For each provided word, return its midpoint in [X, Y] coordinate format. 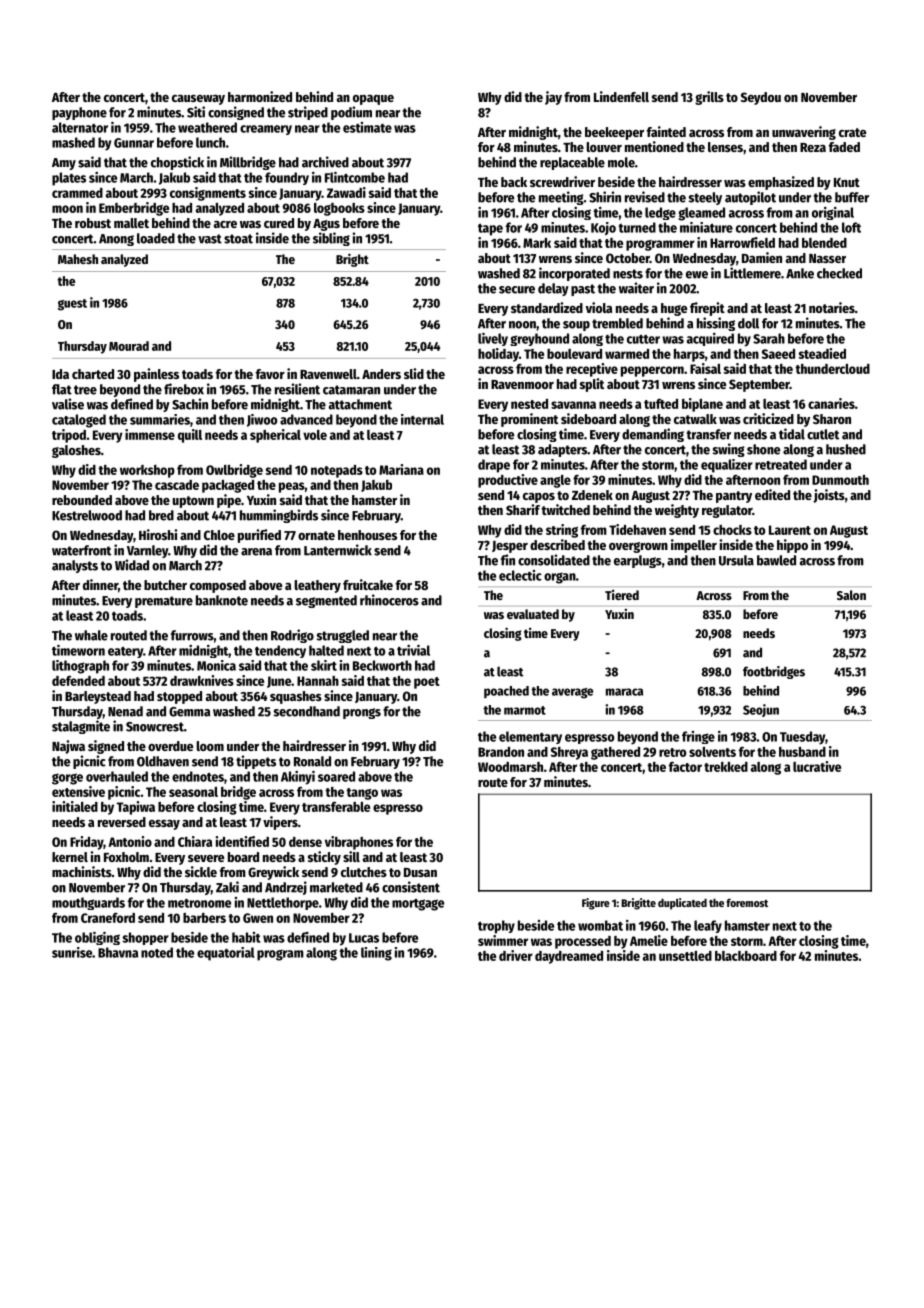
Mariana [401, 469]
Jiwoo [262, 420]
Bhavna [118, 952]
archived [325, 162]
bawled [776, 560]
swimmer [503, 940]
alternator [80, 127]
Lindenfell [621, 96]
